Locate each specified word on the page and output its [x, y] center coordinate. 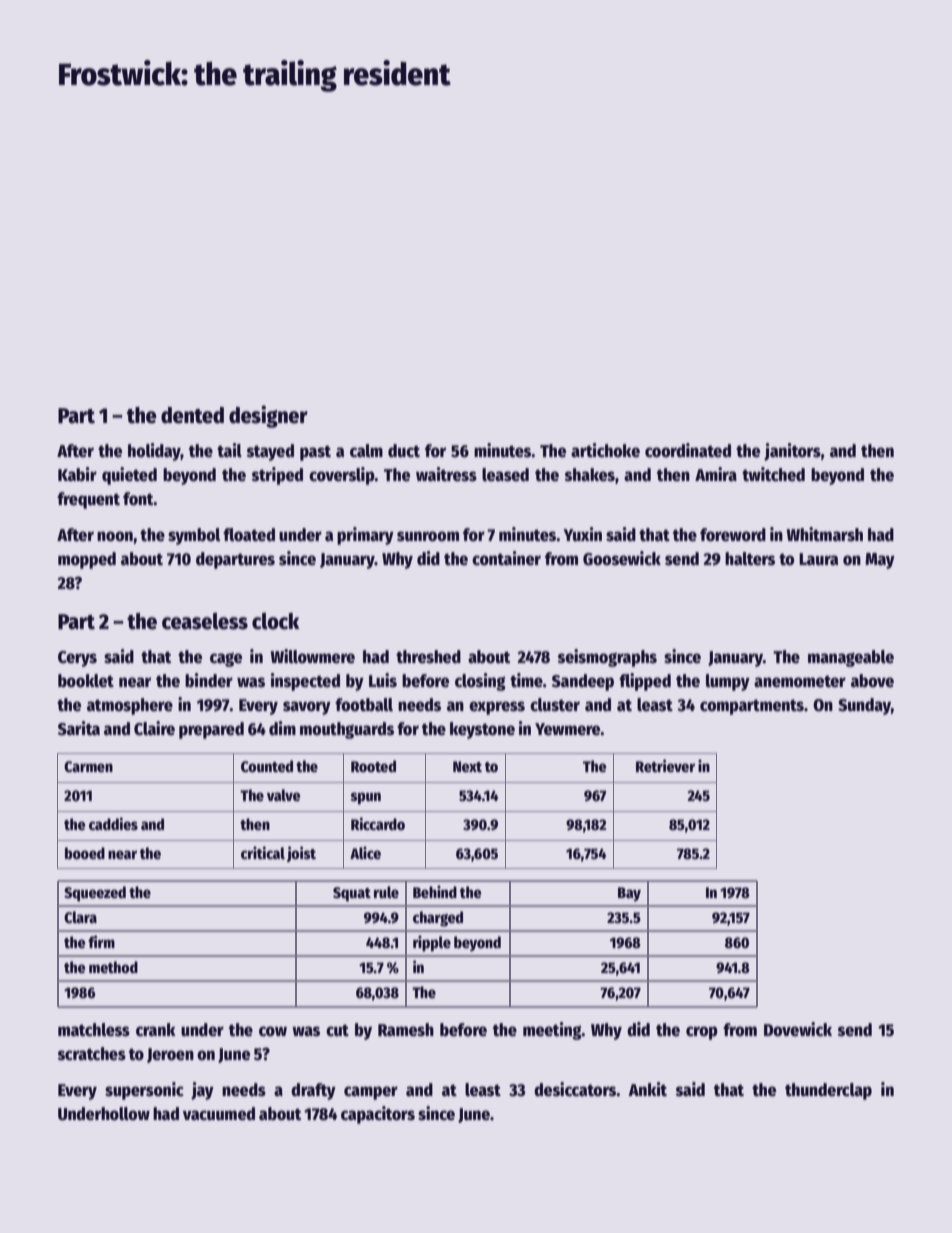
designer [268, 416]
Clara [80, 917]
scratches [92, 1054]
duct [404, 451]
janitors [792, 452]
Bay [629, 894]
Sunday [864, 706]
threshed [428, 657]
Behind [435, 891]
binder [209, 680]
